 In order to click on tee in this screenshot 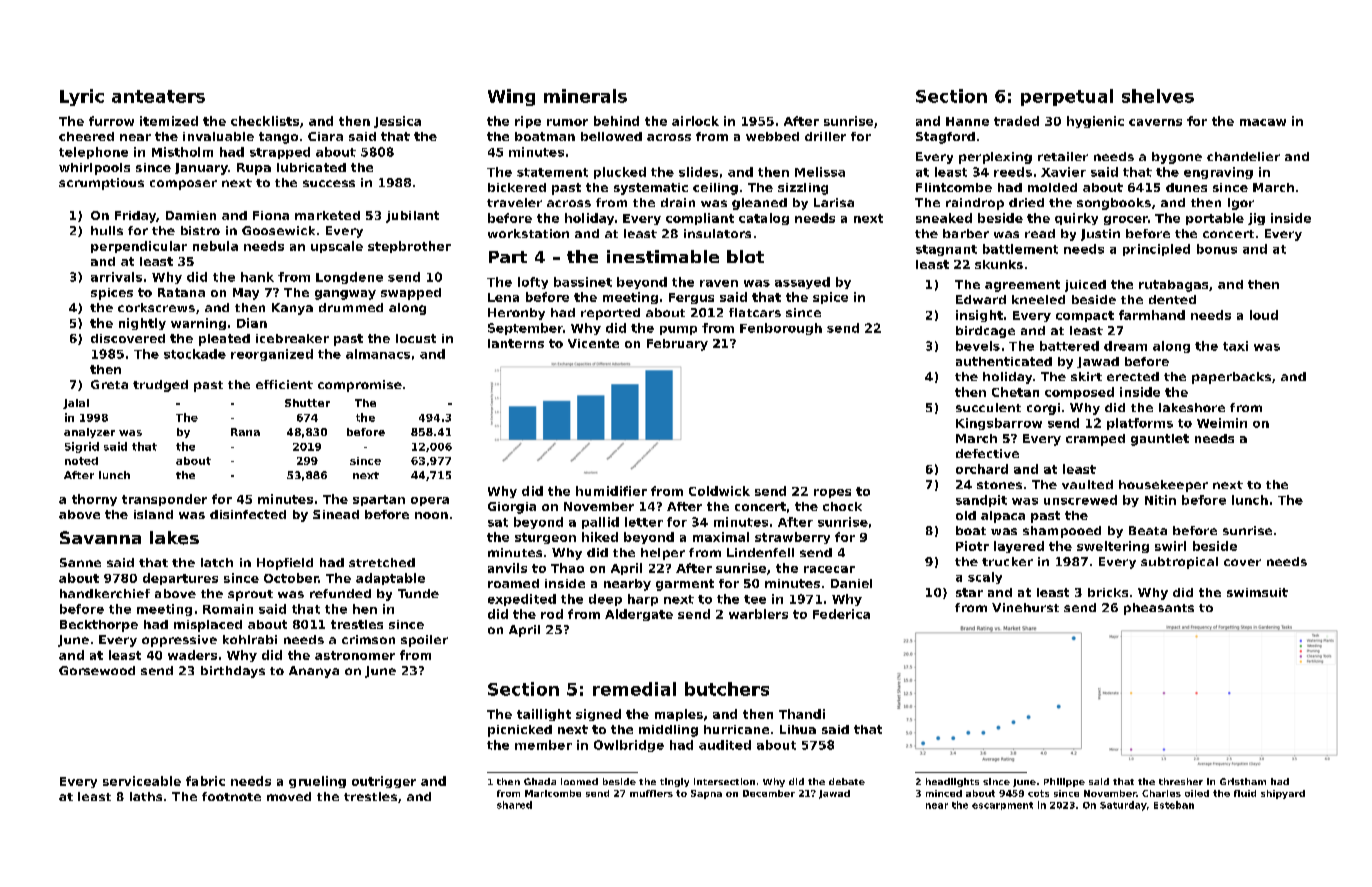, I will do `click(755, 599)`.
